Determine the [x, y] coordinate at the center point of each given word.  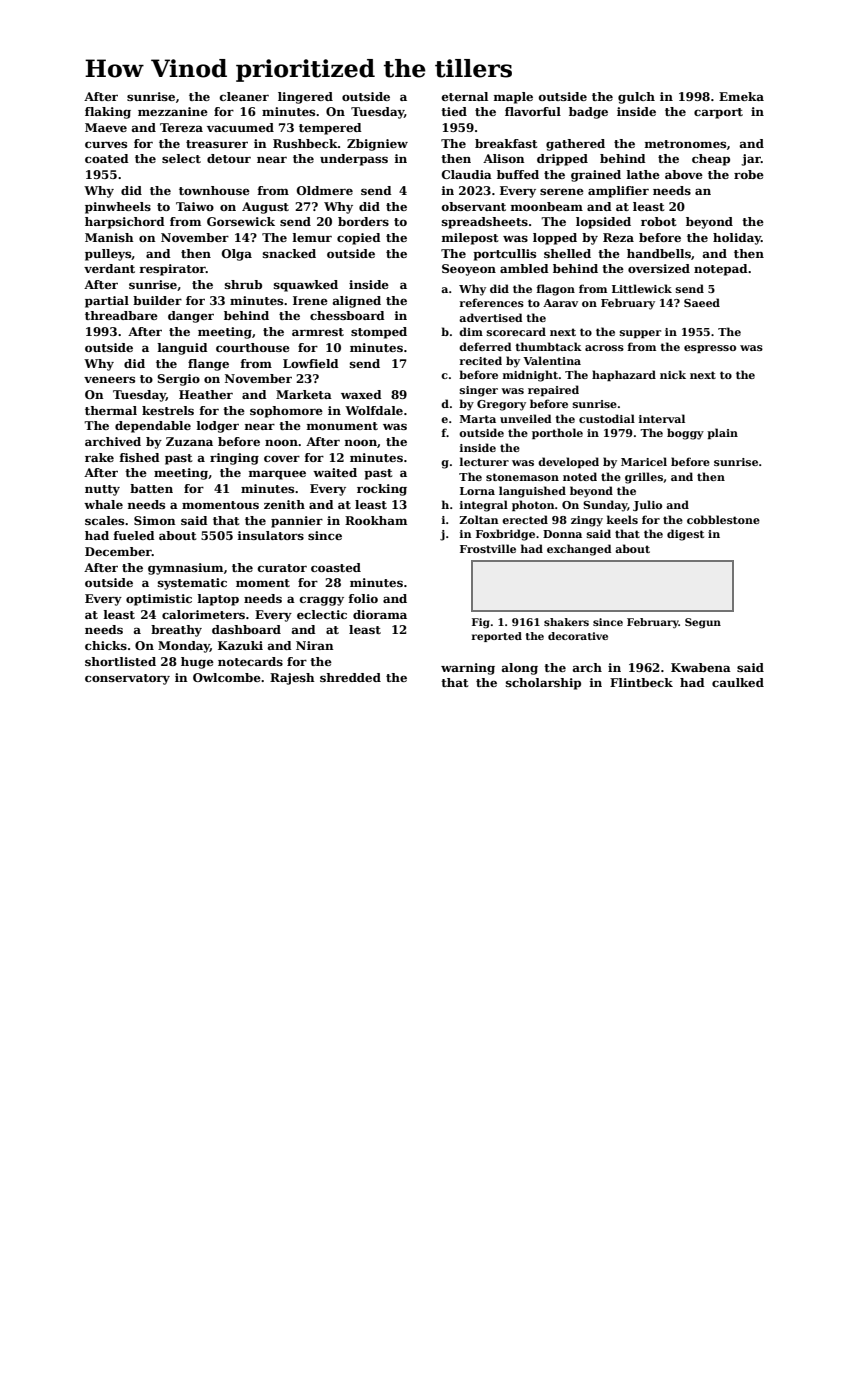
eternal [465, 96]
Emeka [741, 96]
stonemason [522, 477]
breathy [176, 631]
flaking [108, 113]
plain [722, 433]
